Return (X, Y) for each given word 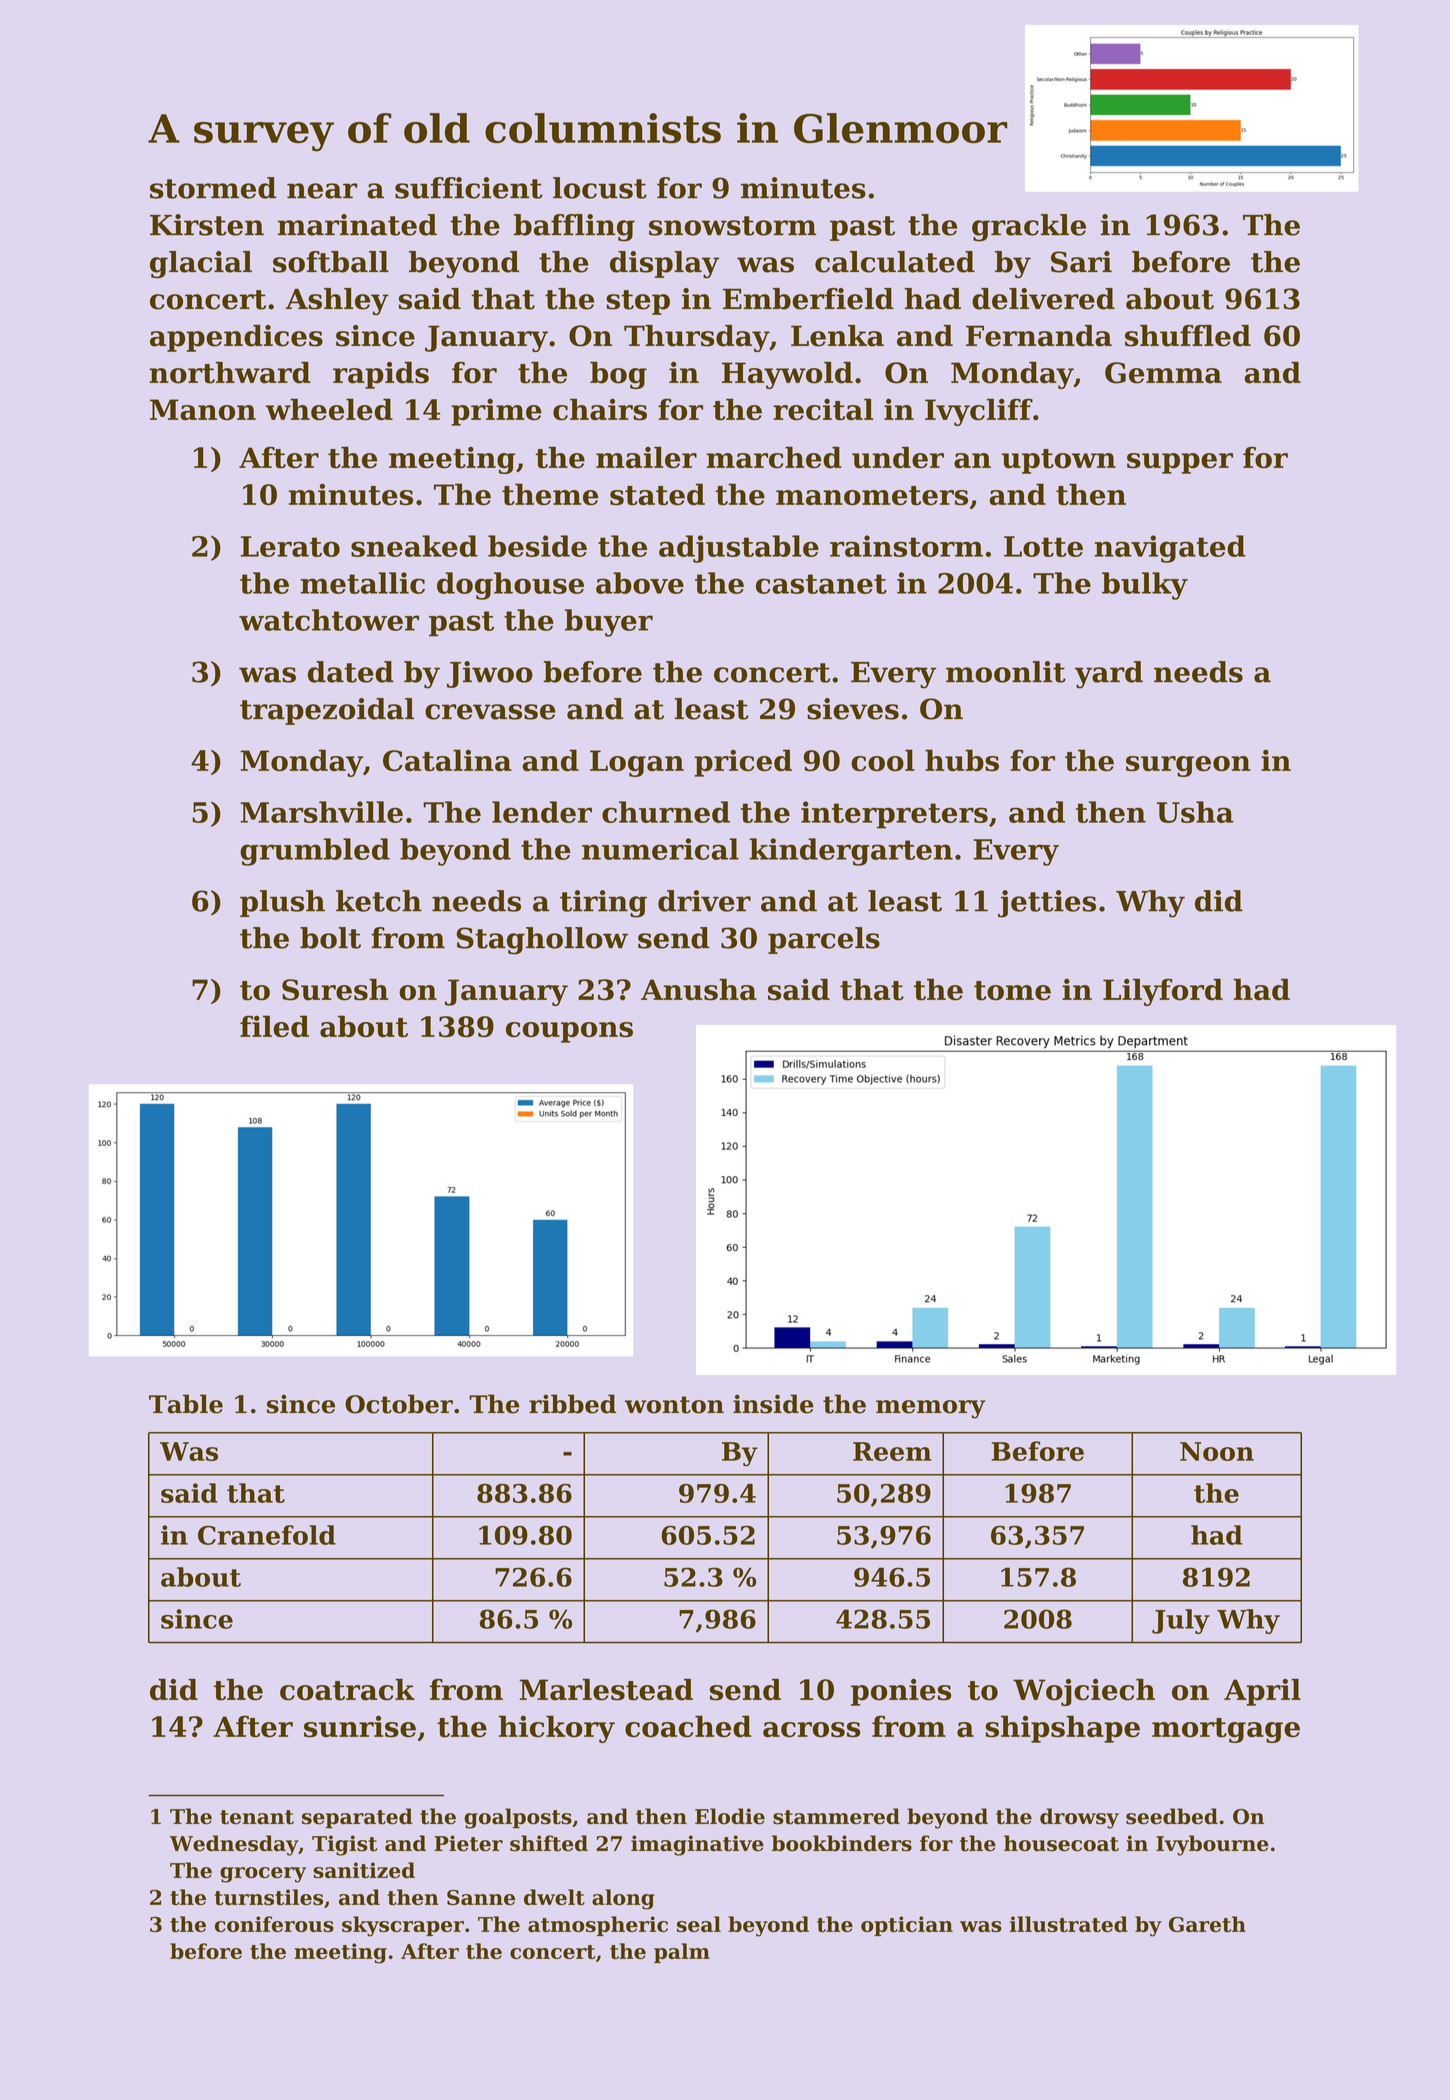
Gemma (1163, 373)
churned (666, 812)
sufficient (469, 188)
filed (274, 1026)
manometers (872, 495)
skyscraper (403, 1926)
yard (1109, 675)
